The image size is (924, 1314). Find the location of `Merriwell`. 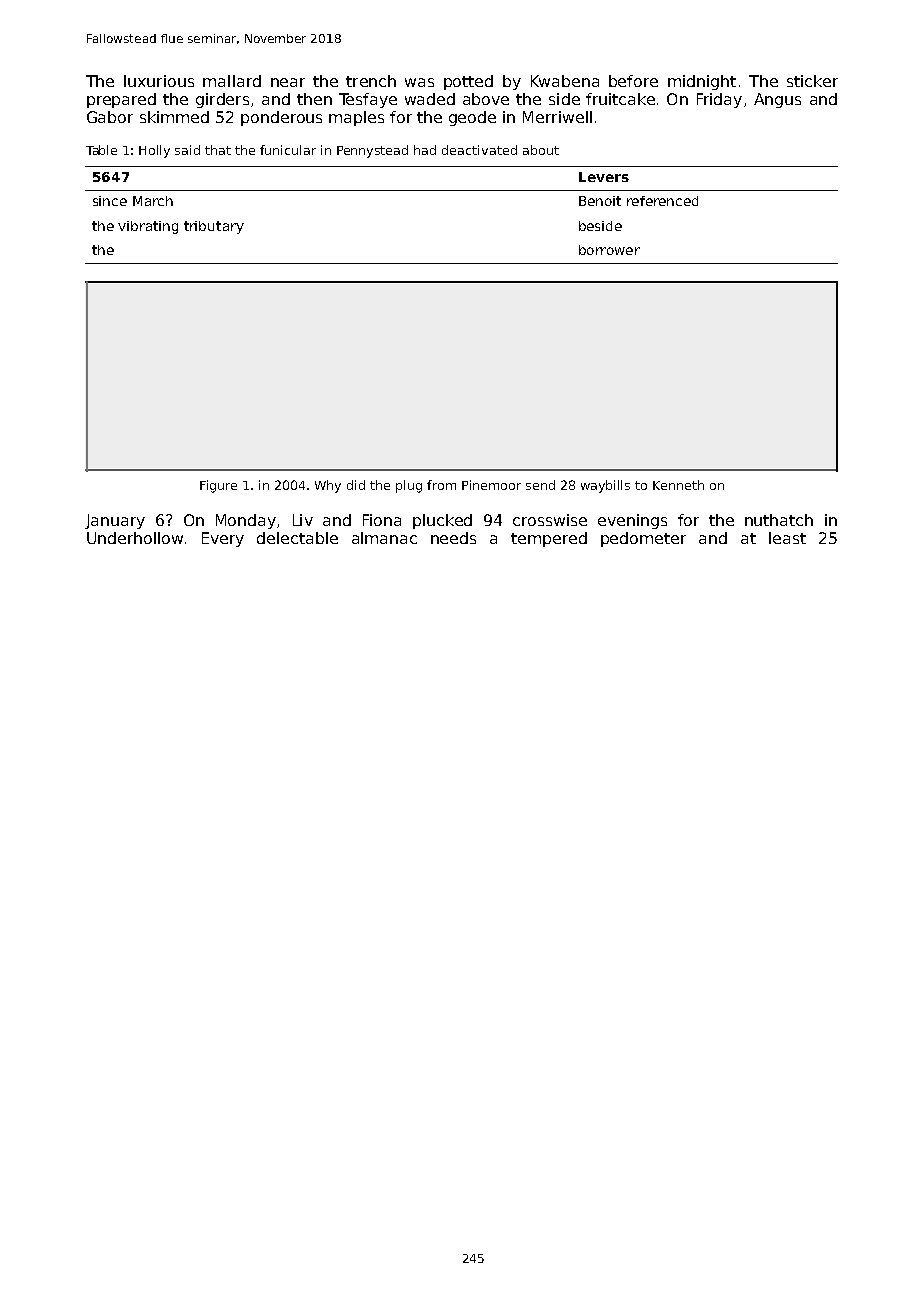

Merriwell is located at coordinates (557, 117).
